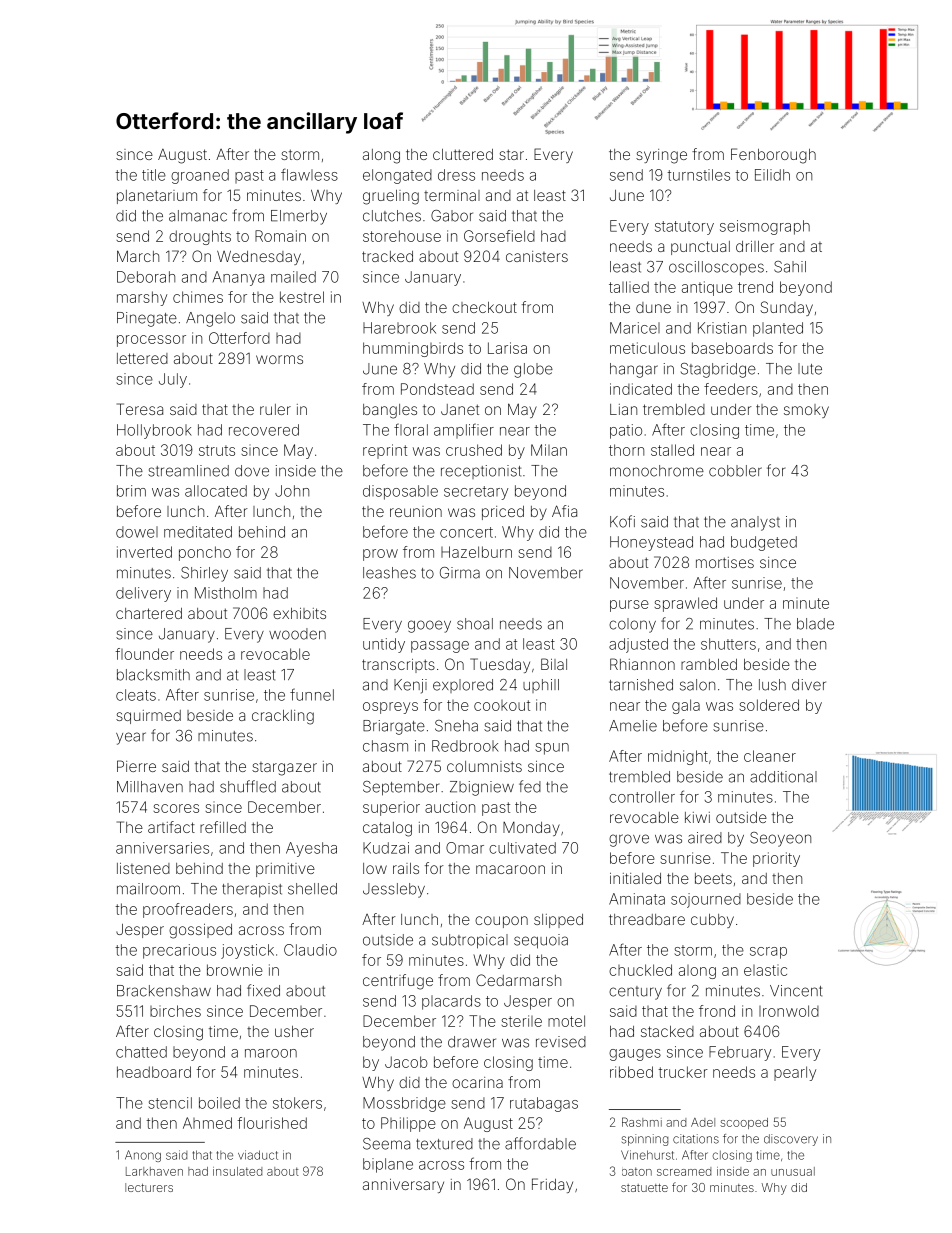  Describe the element at coordinates (728, 644) in the screenshot. I see `shutters` at that location.
